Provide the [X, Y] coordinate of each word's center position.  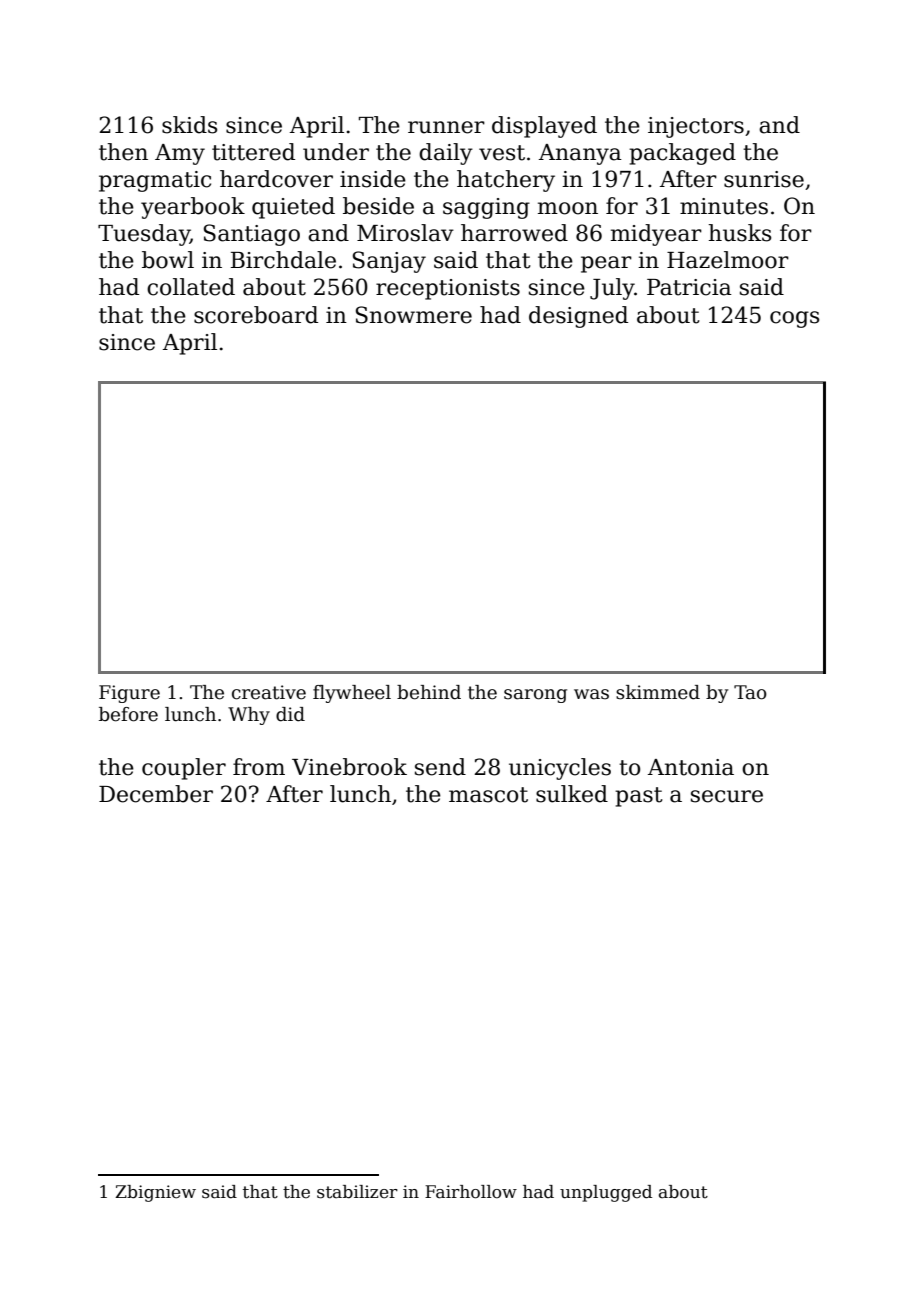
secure [727, 796]
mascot [488, 795]
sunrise [764, 179]
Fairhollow [471, 1192]
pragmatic [155, 181]
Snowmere [414, 315]
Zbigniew [155, 1193]
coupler [184, 769]
